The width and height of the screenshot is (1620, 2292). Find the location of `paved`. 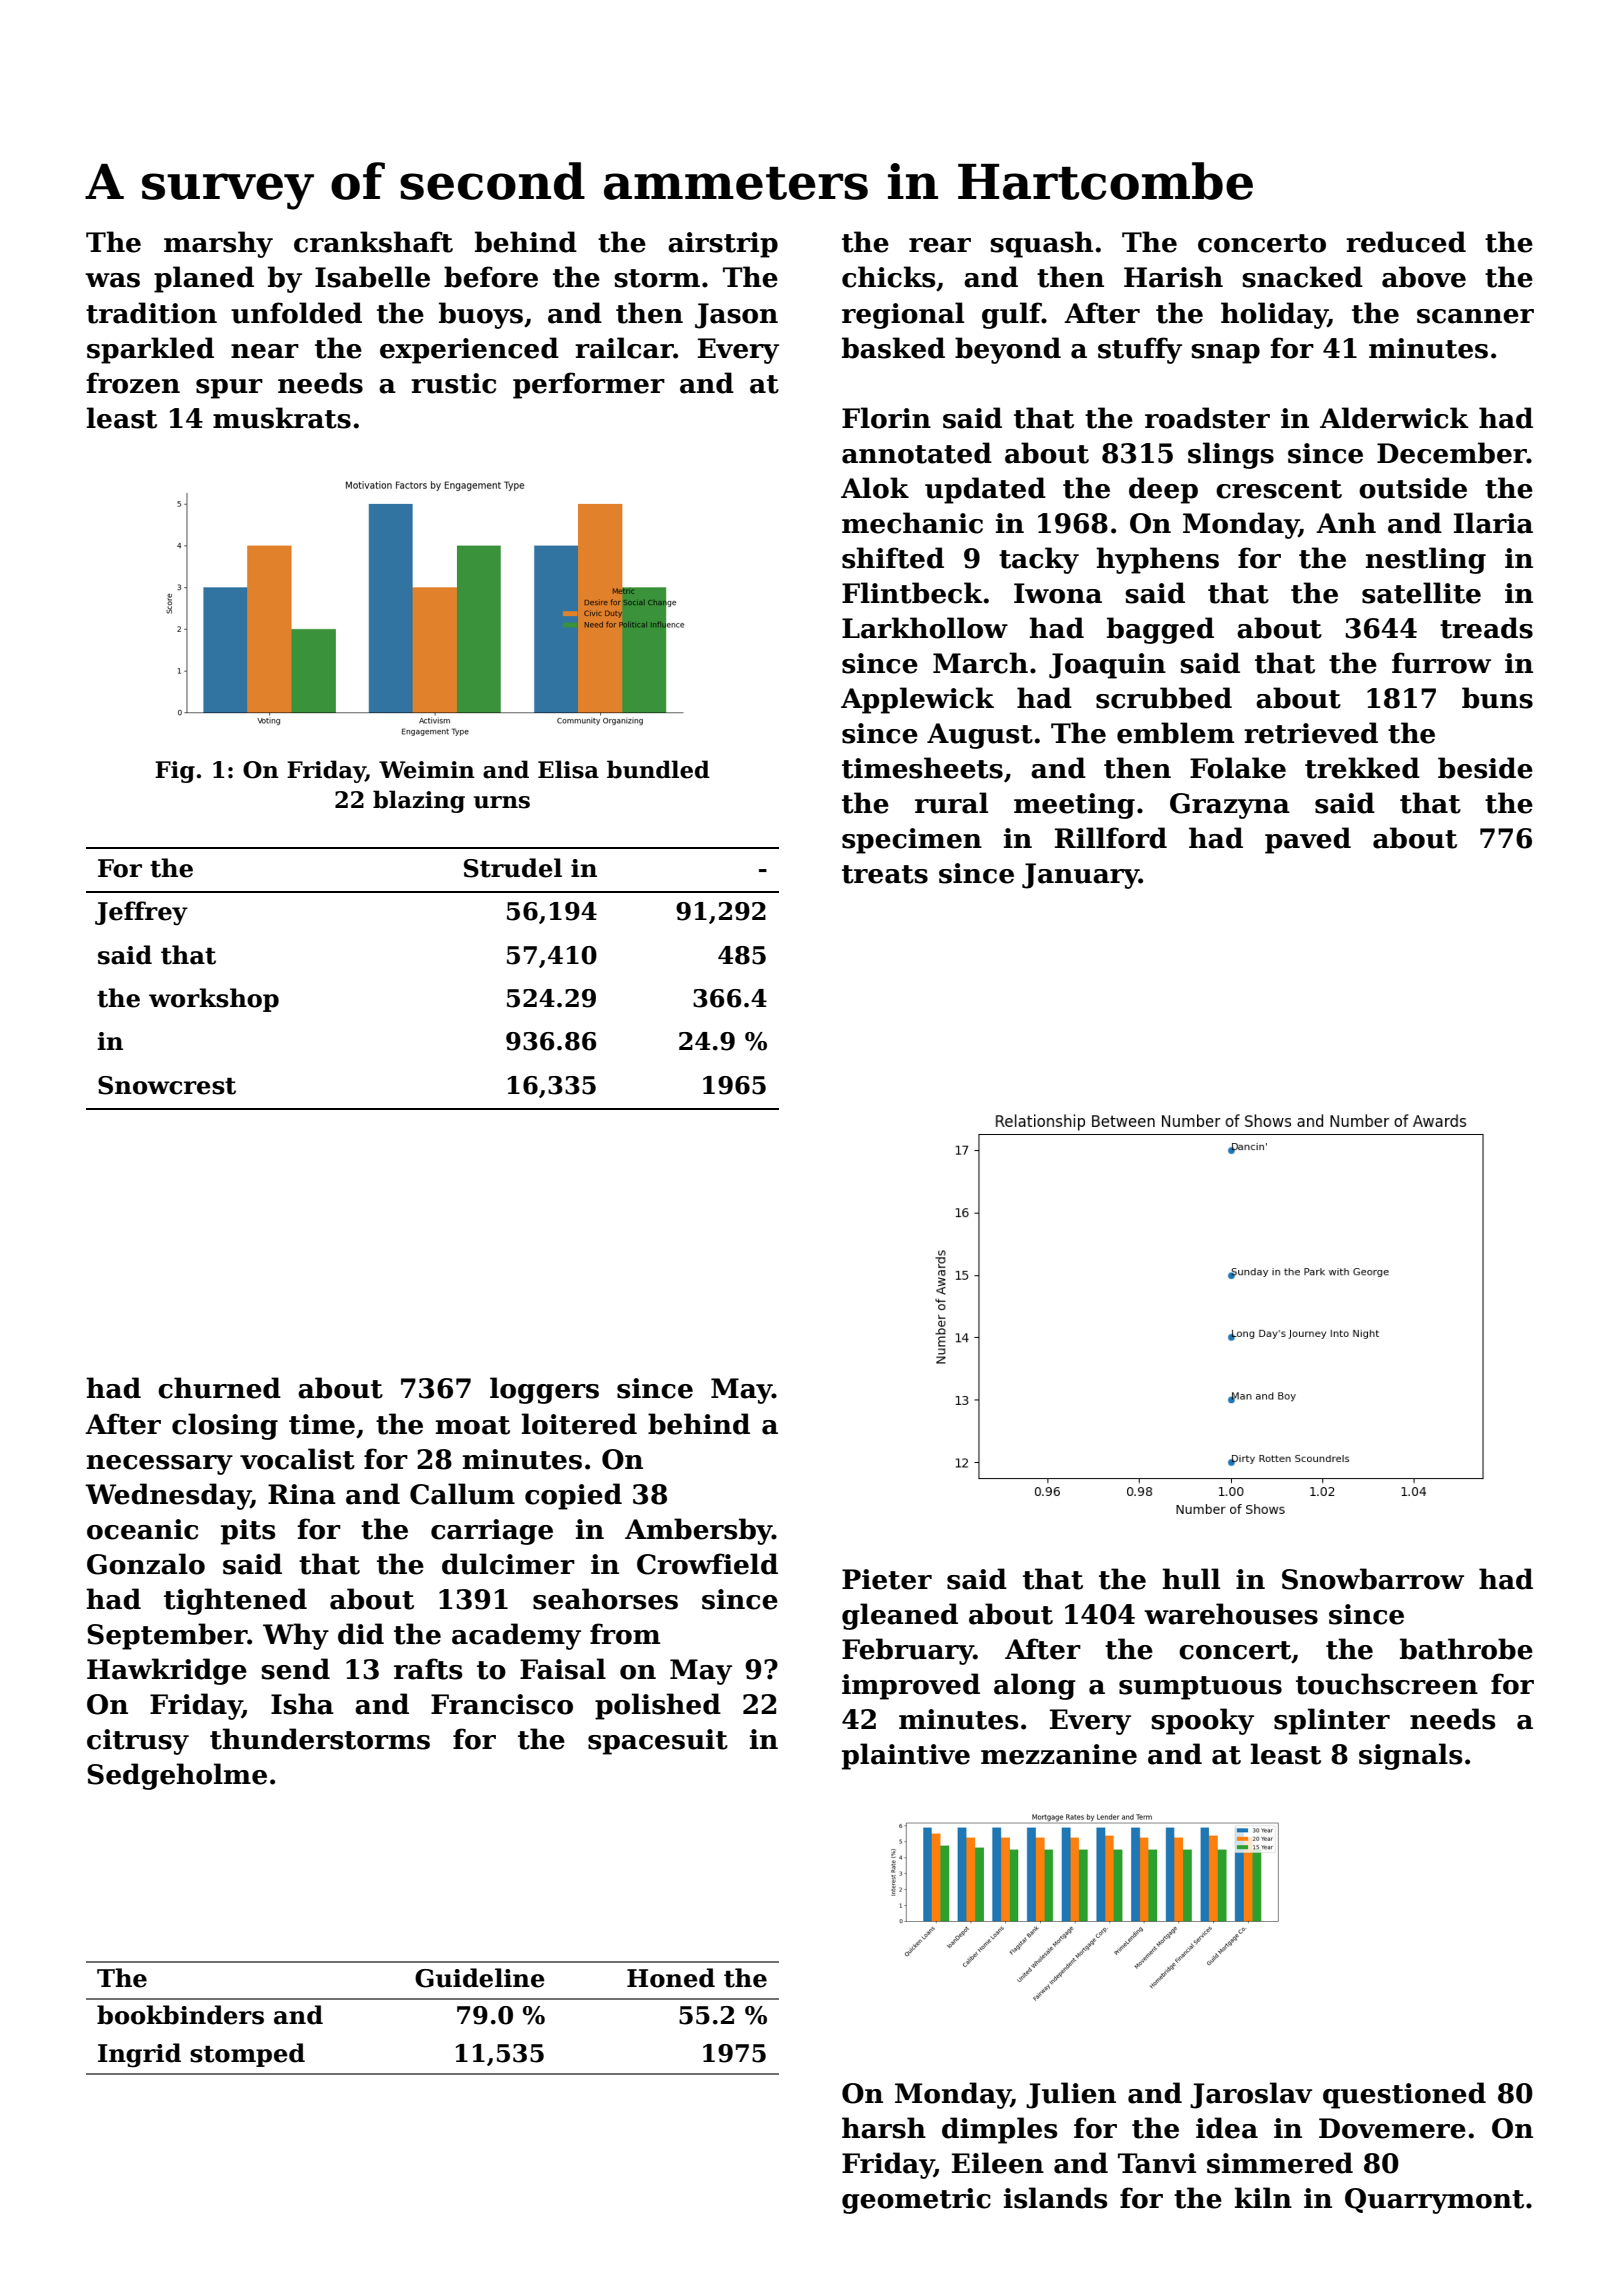

paved is located at coordinates (1308, 840).
